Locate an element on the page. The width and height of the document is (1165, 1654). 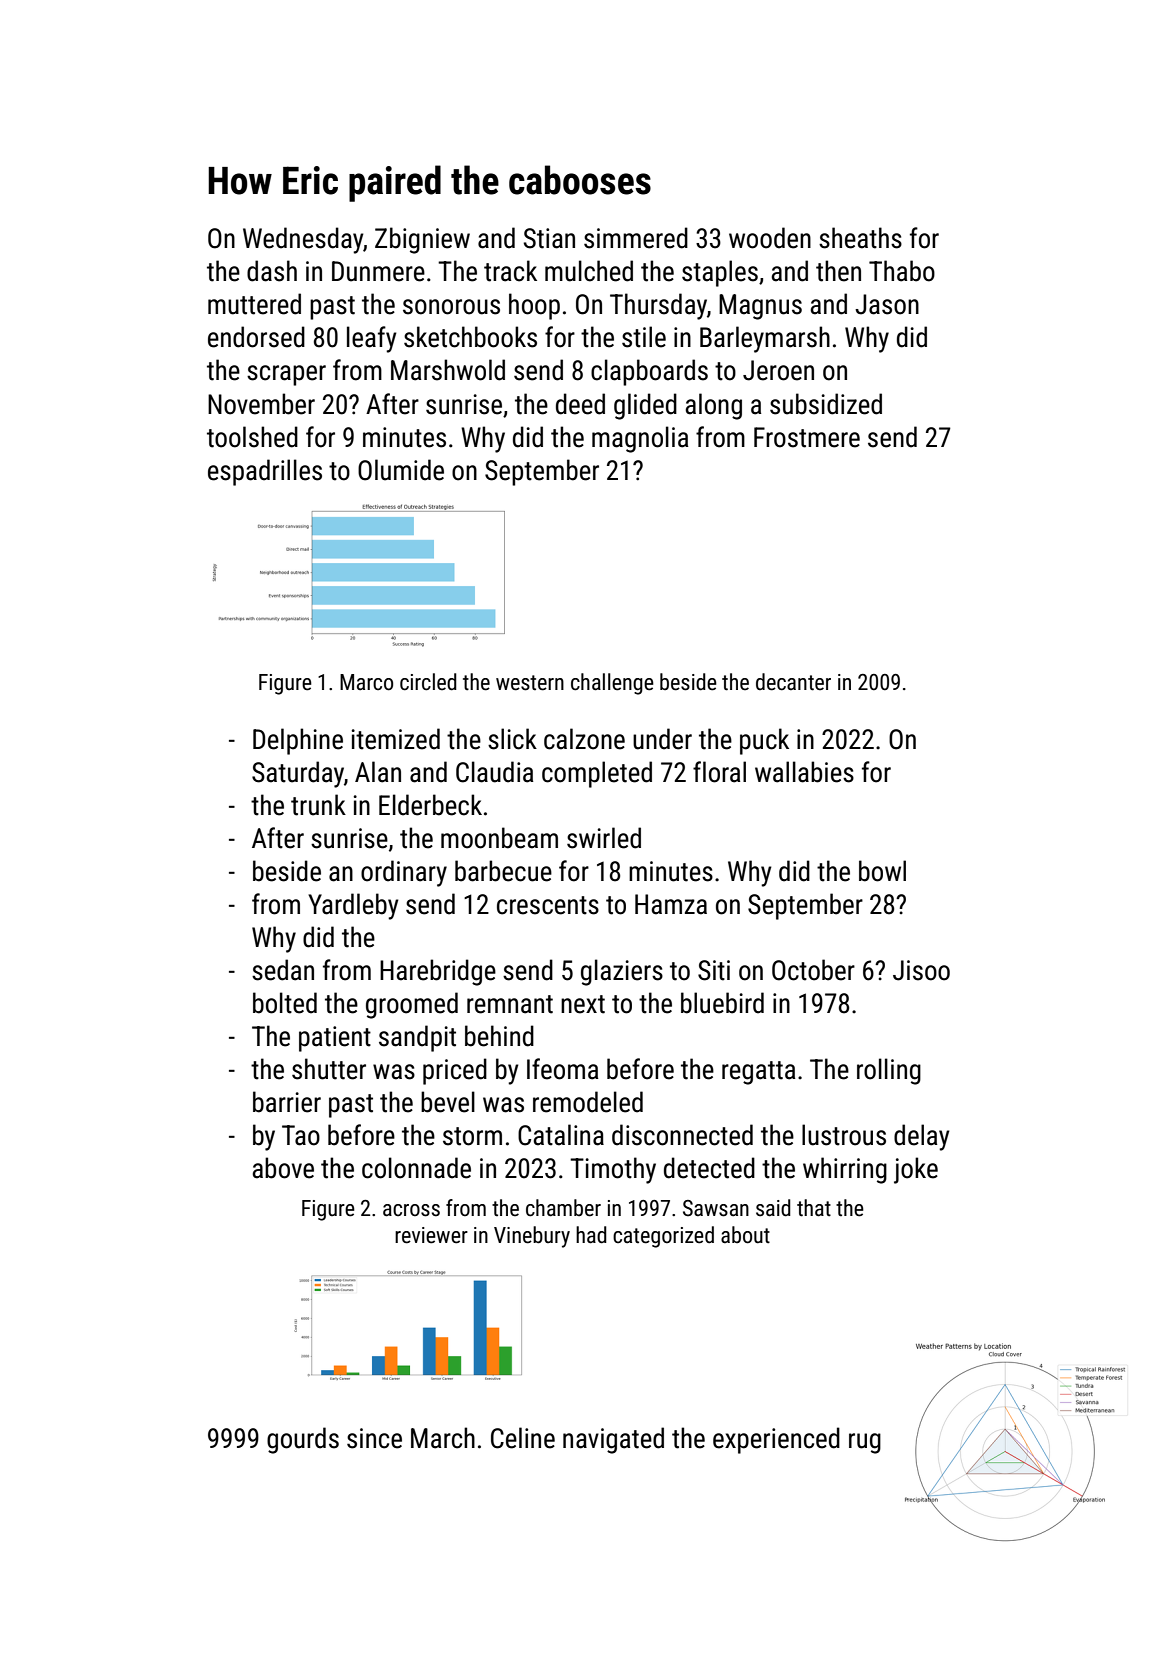
joke is located at coordinates (916, 1170).
